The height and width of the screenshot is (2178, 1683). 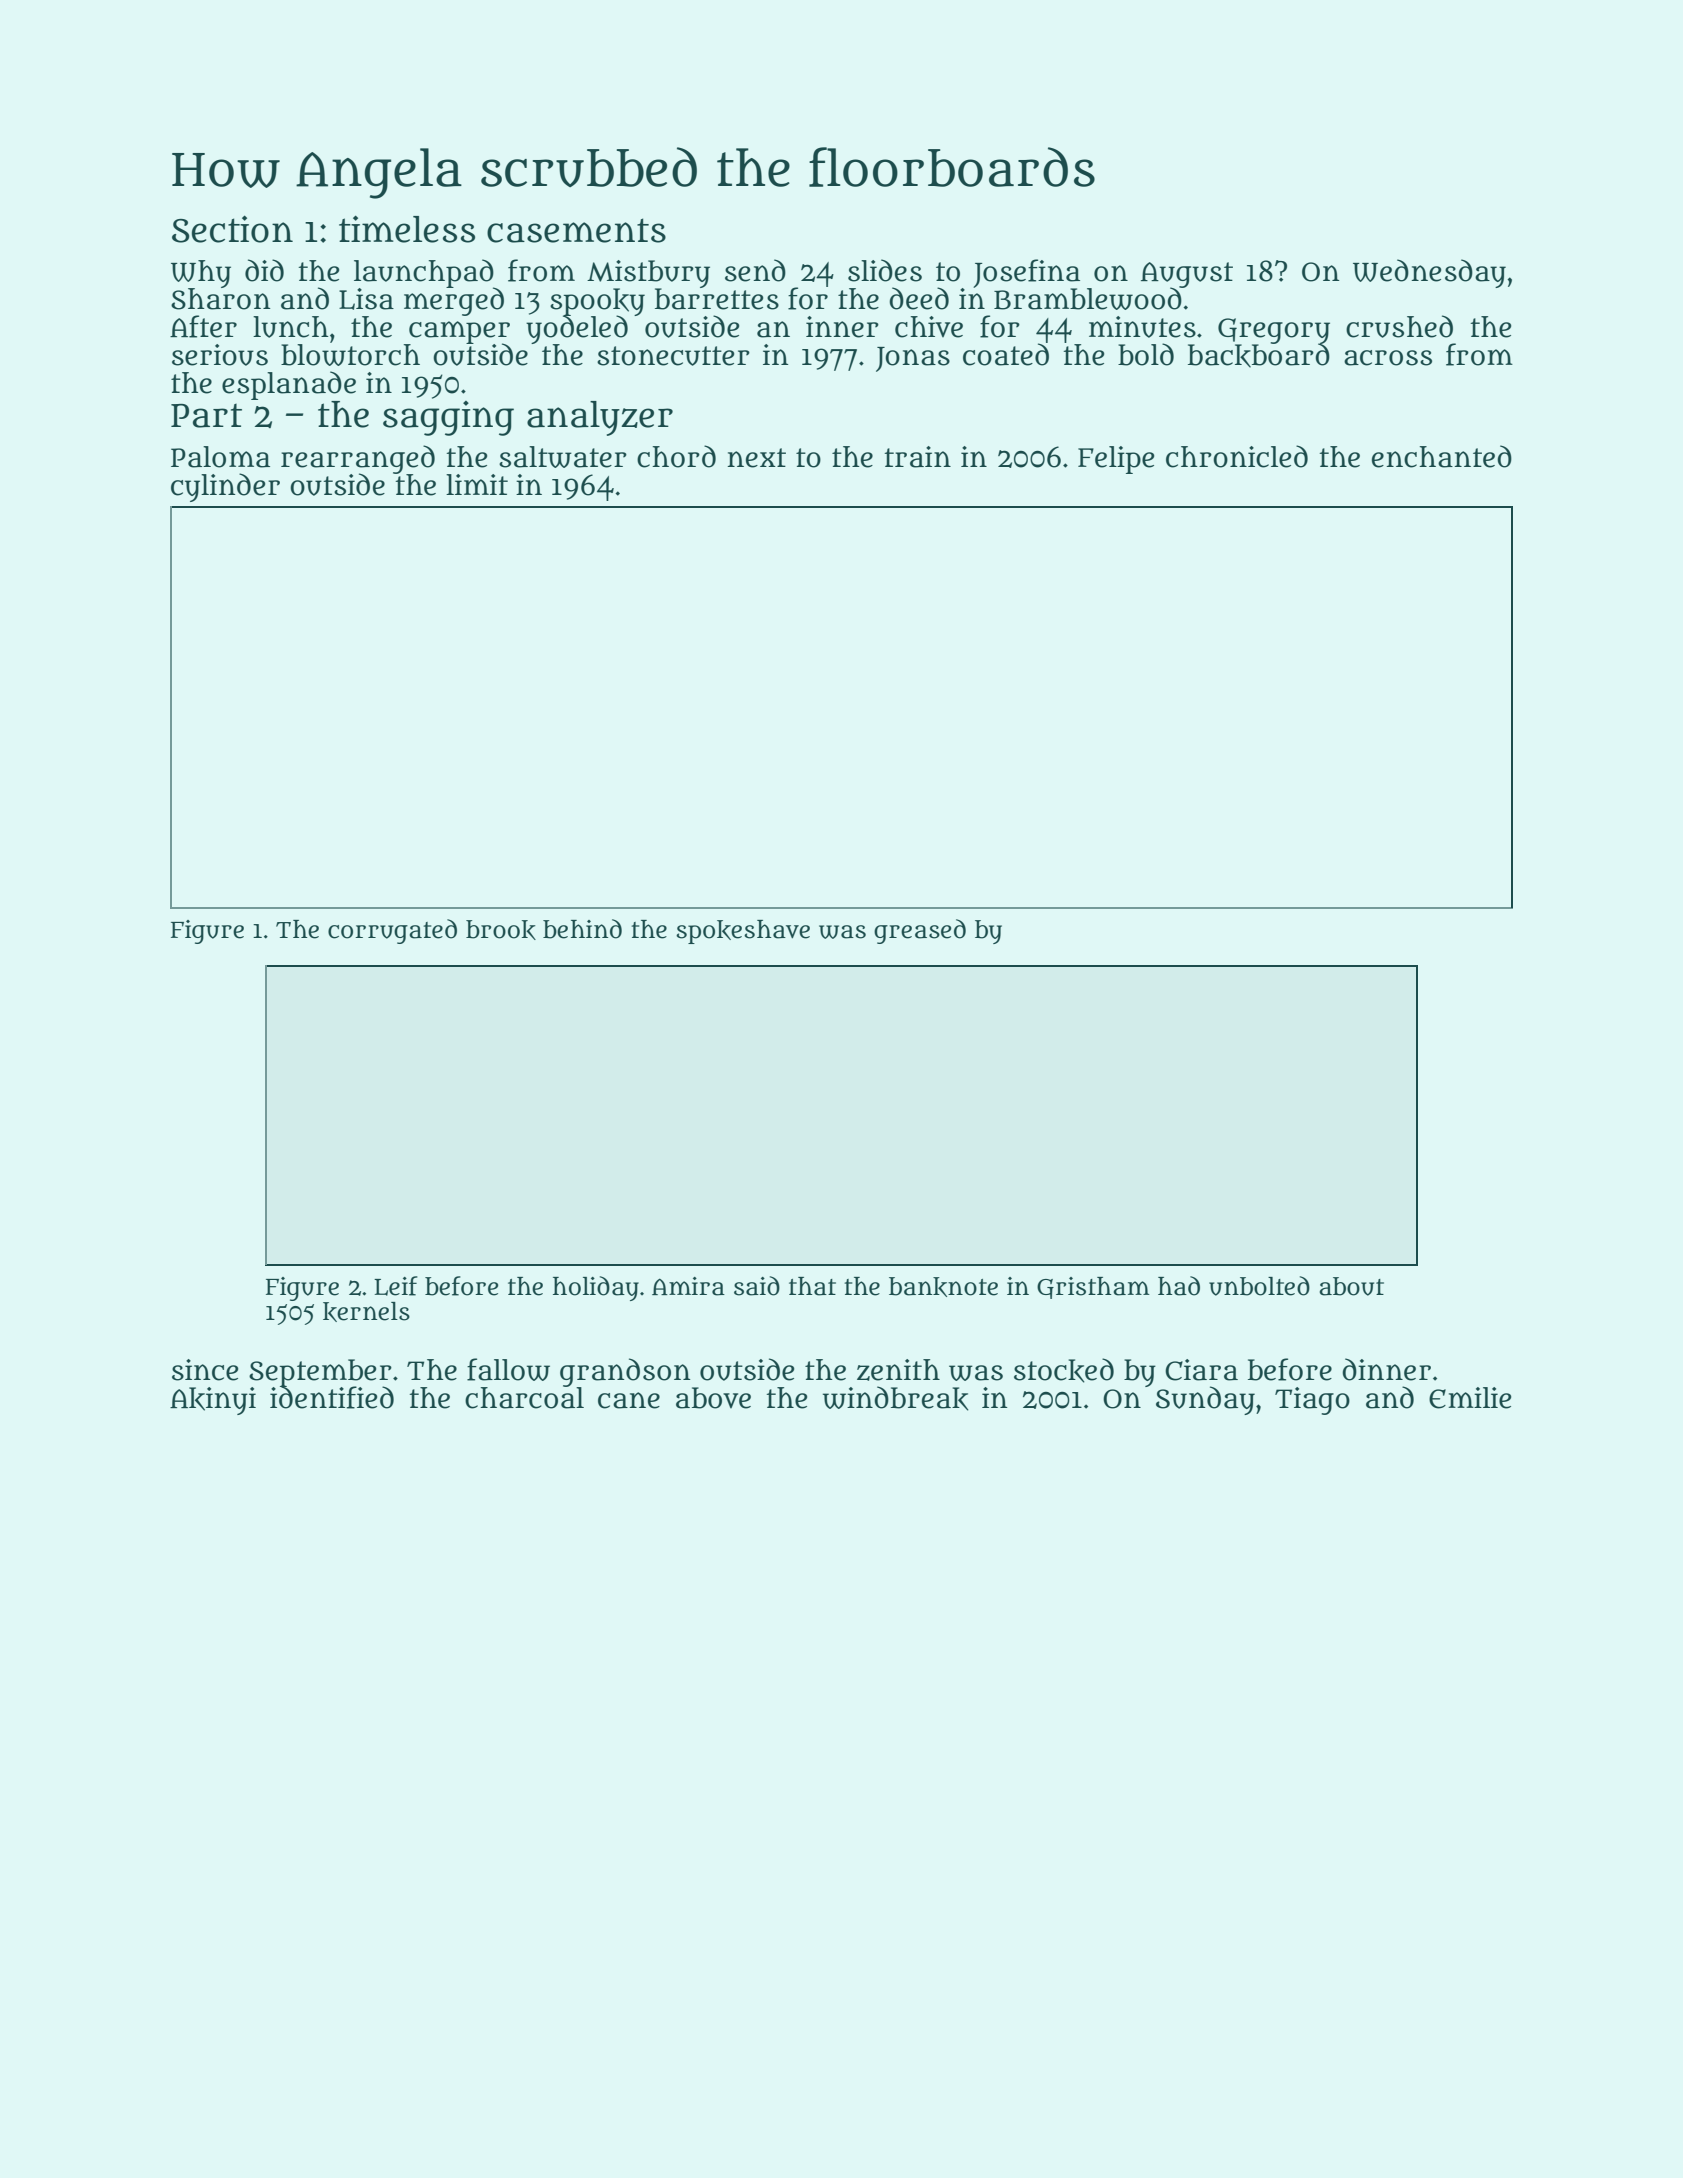 I want to click on enchanted, so click(x=1442, y=456).
